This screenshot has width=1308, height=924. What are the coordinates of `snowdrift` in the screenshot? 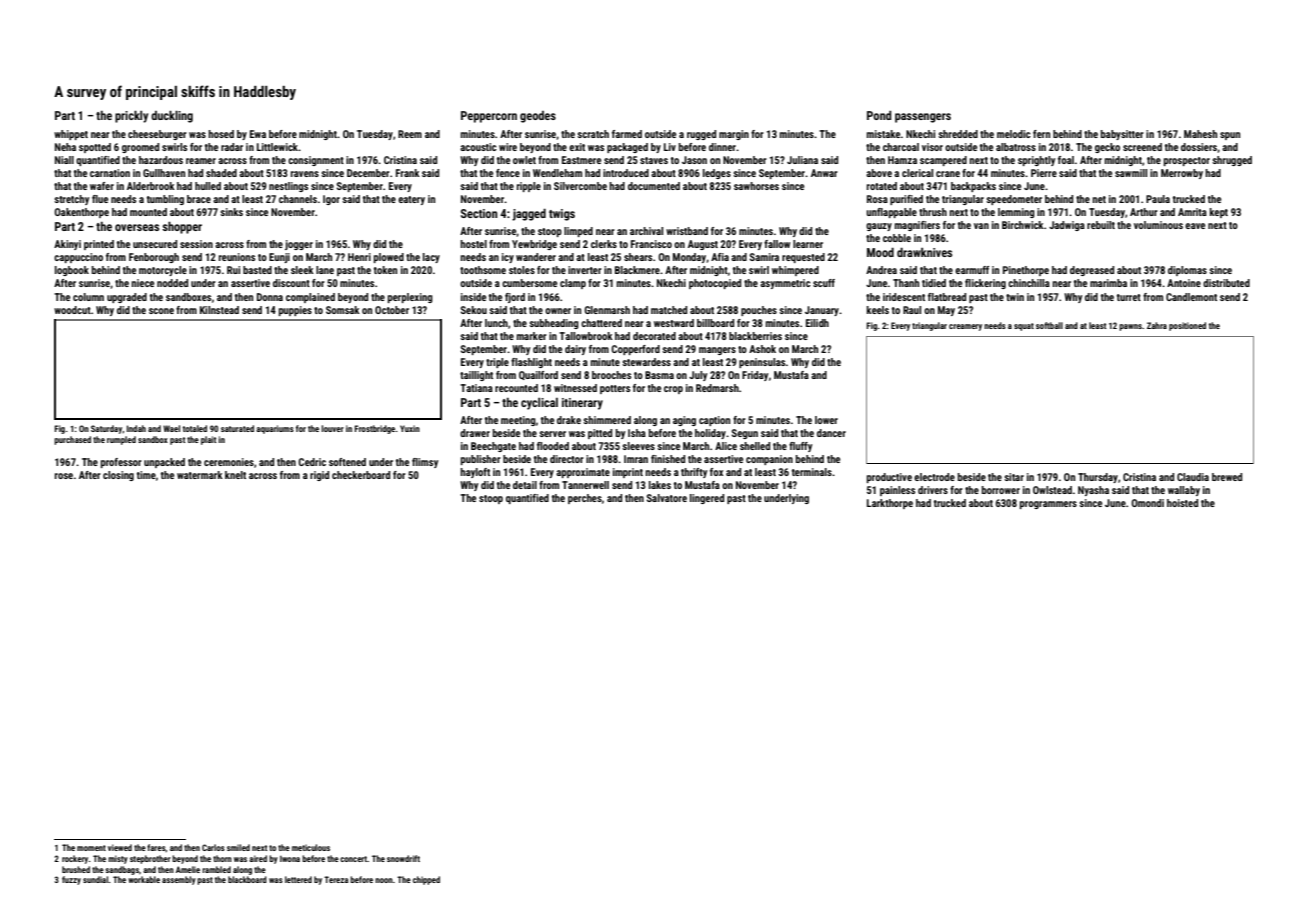 It's located at (403, 858).
